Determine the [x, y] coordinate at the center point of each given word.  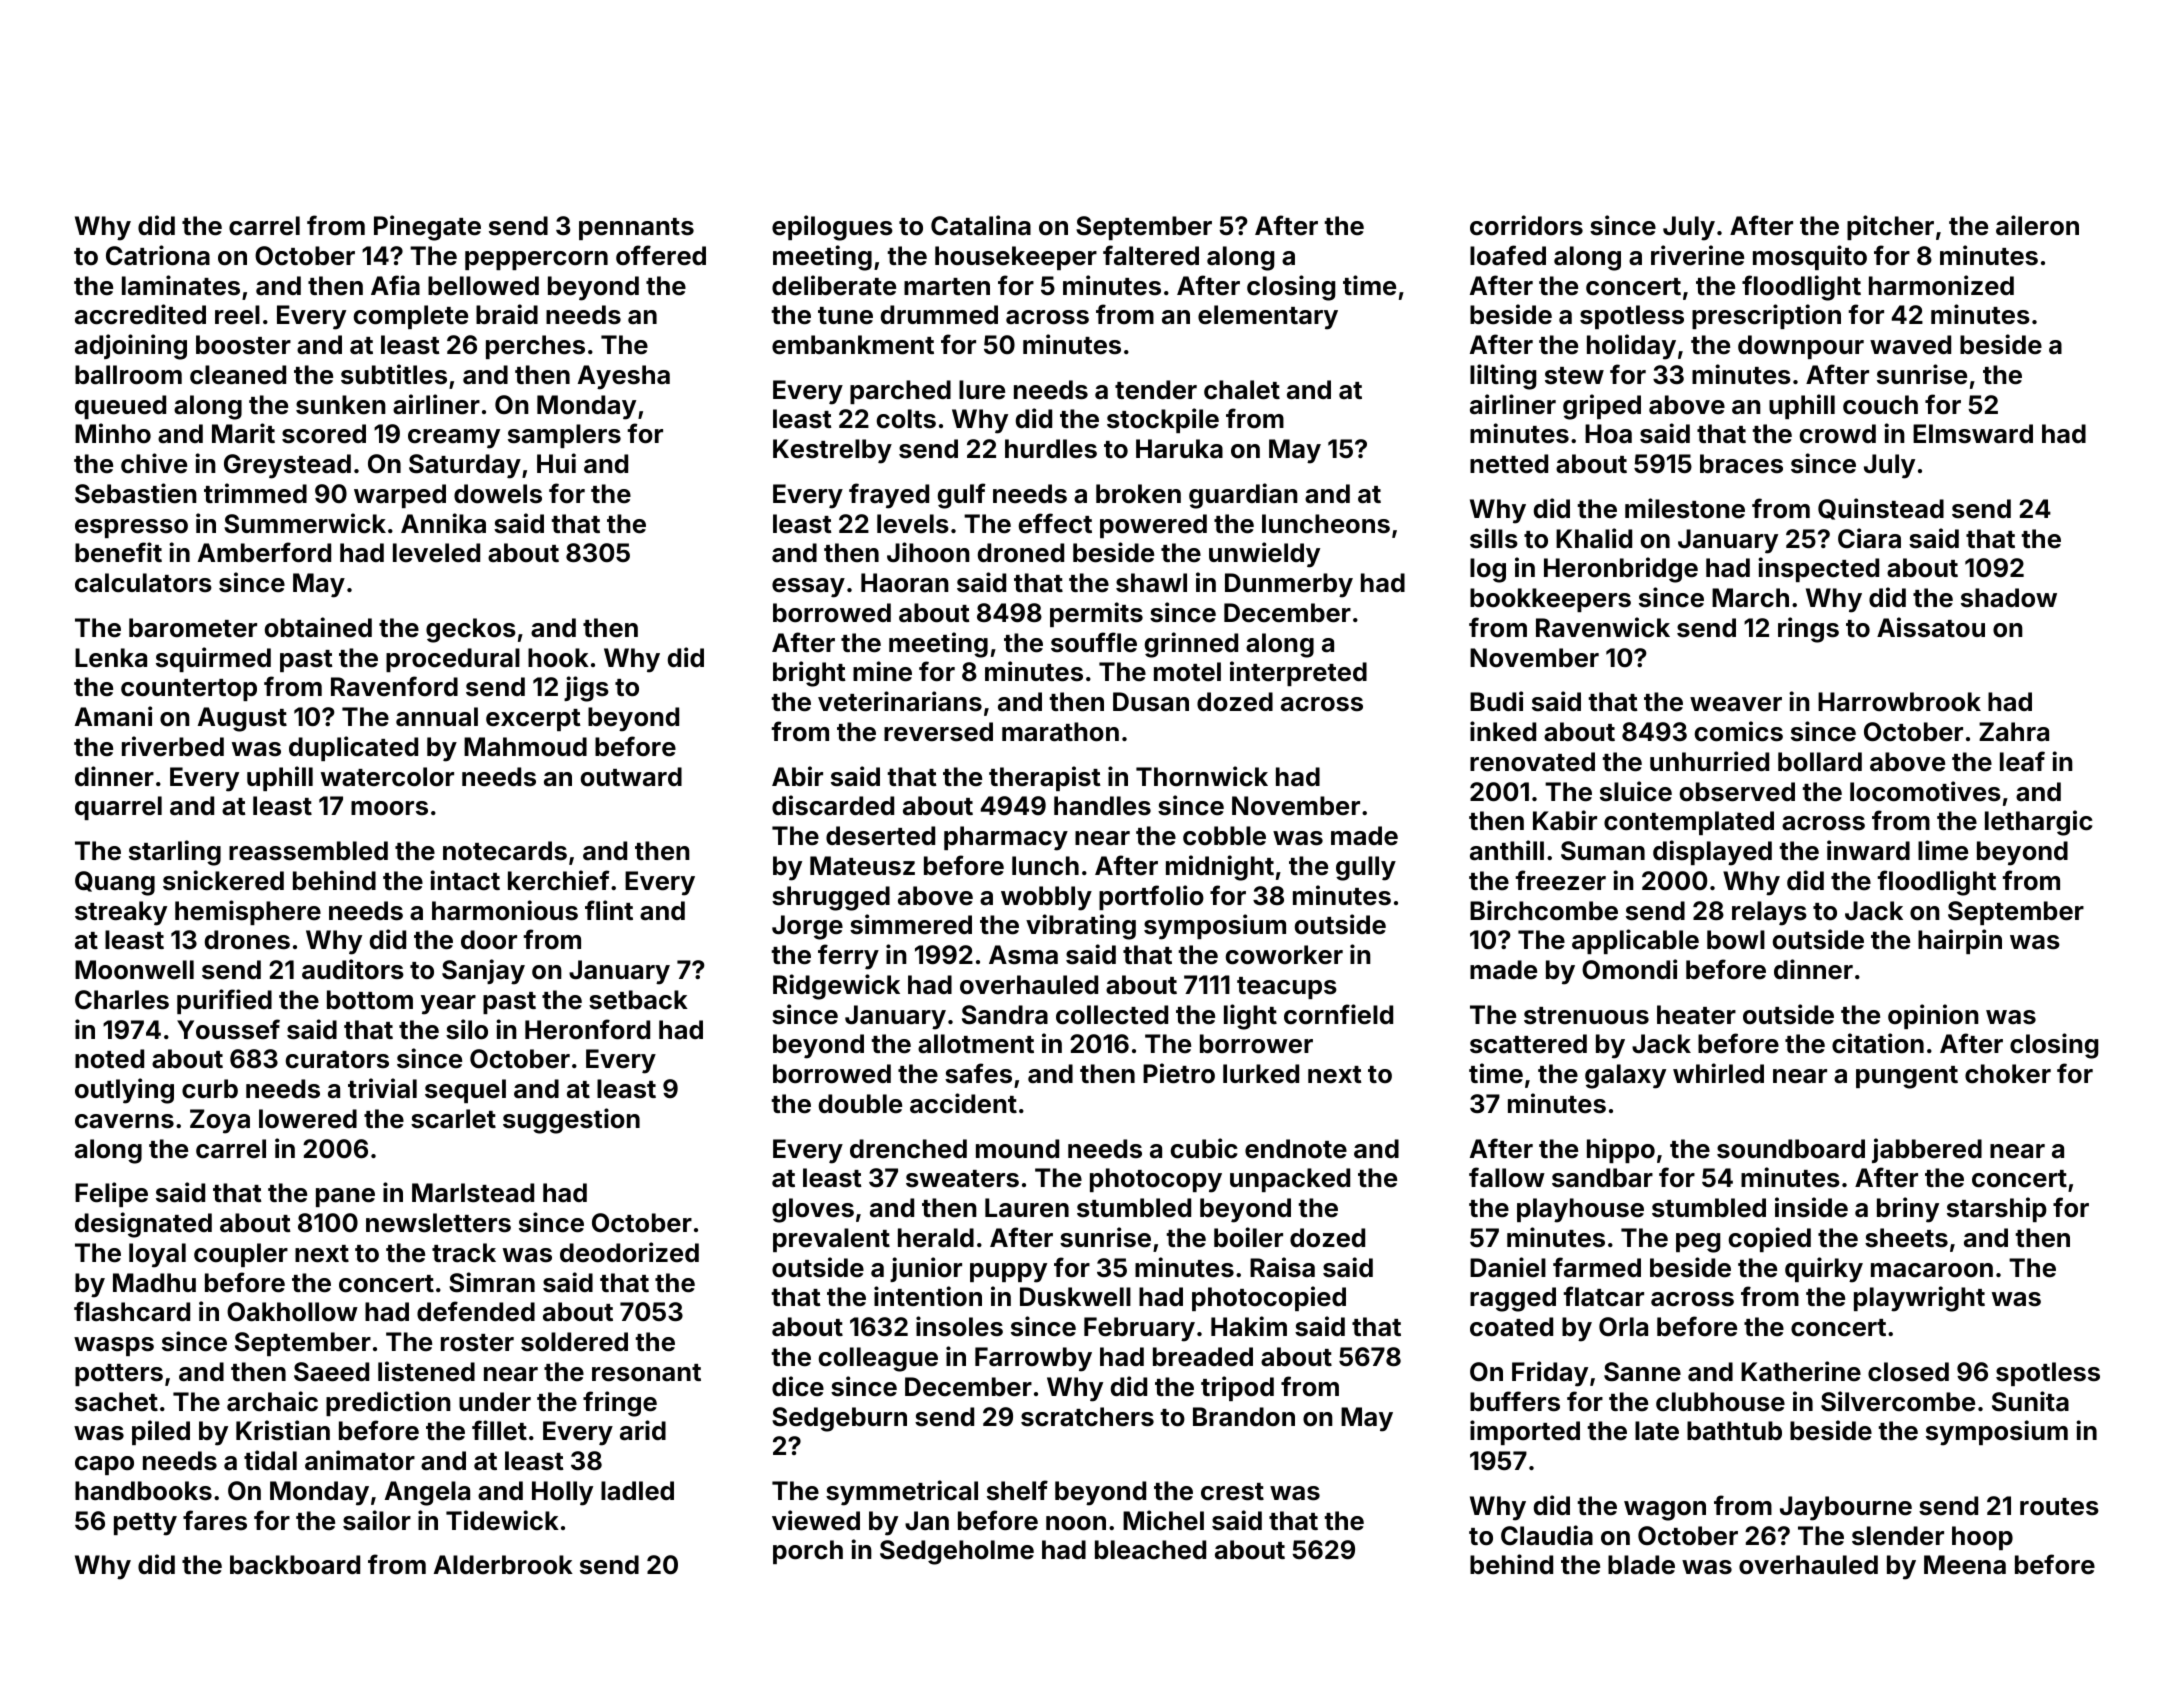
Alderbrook [503, 1565]
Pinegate [427, 228]
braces [1741, 464]
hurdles [1051, 449]
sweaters [962, 1179]
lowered [308, 1119]
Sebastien [136, 493]
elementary [1268, 317]
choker [2008, 1074]
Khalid [1594, 538]
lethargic [2039, 823]
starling [175, 853]
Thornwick [1202, 776]
